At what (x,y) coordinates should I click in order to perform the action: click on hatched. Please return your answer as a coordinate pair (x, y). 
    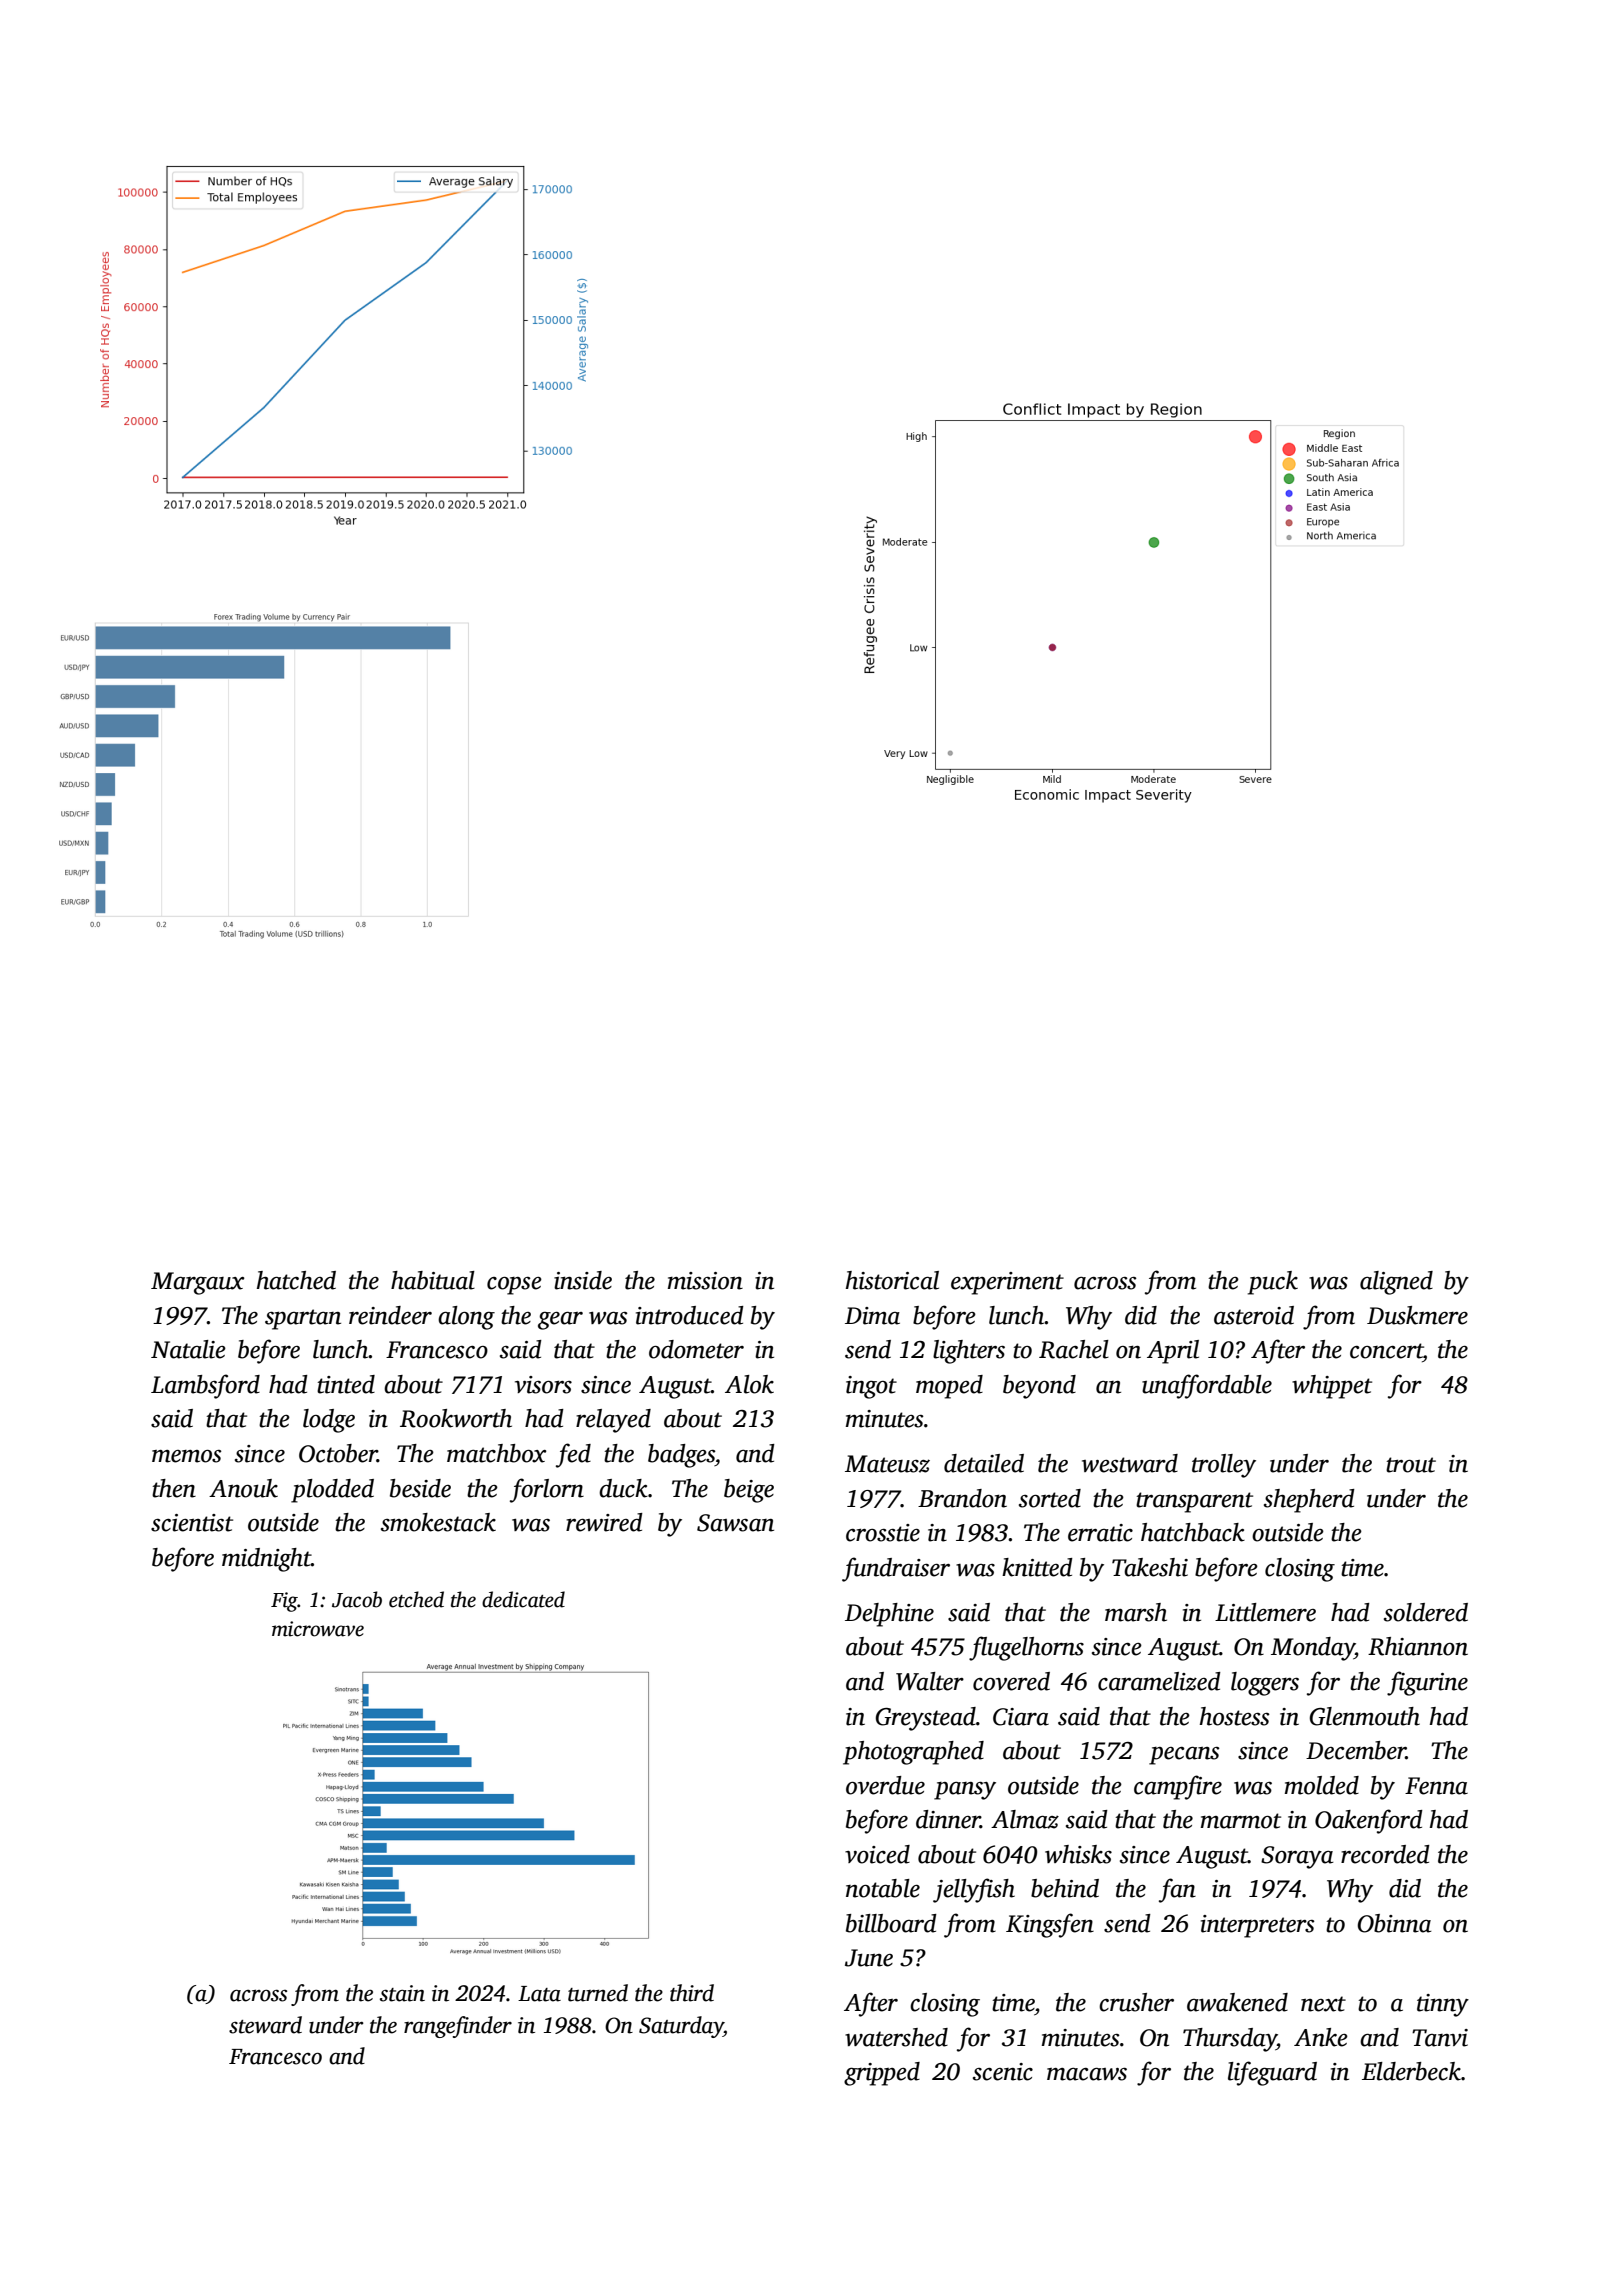
    Looking at the image, I should click on (296, 1280).
